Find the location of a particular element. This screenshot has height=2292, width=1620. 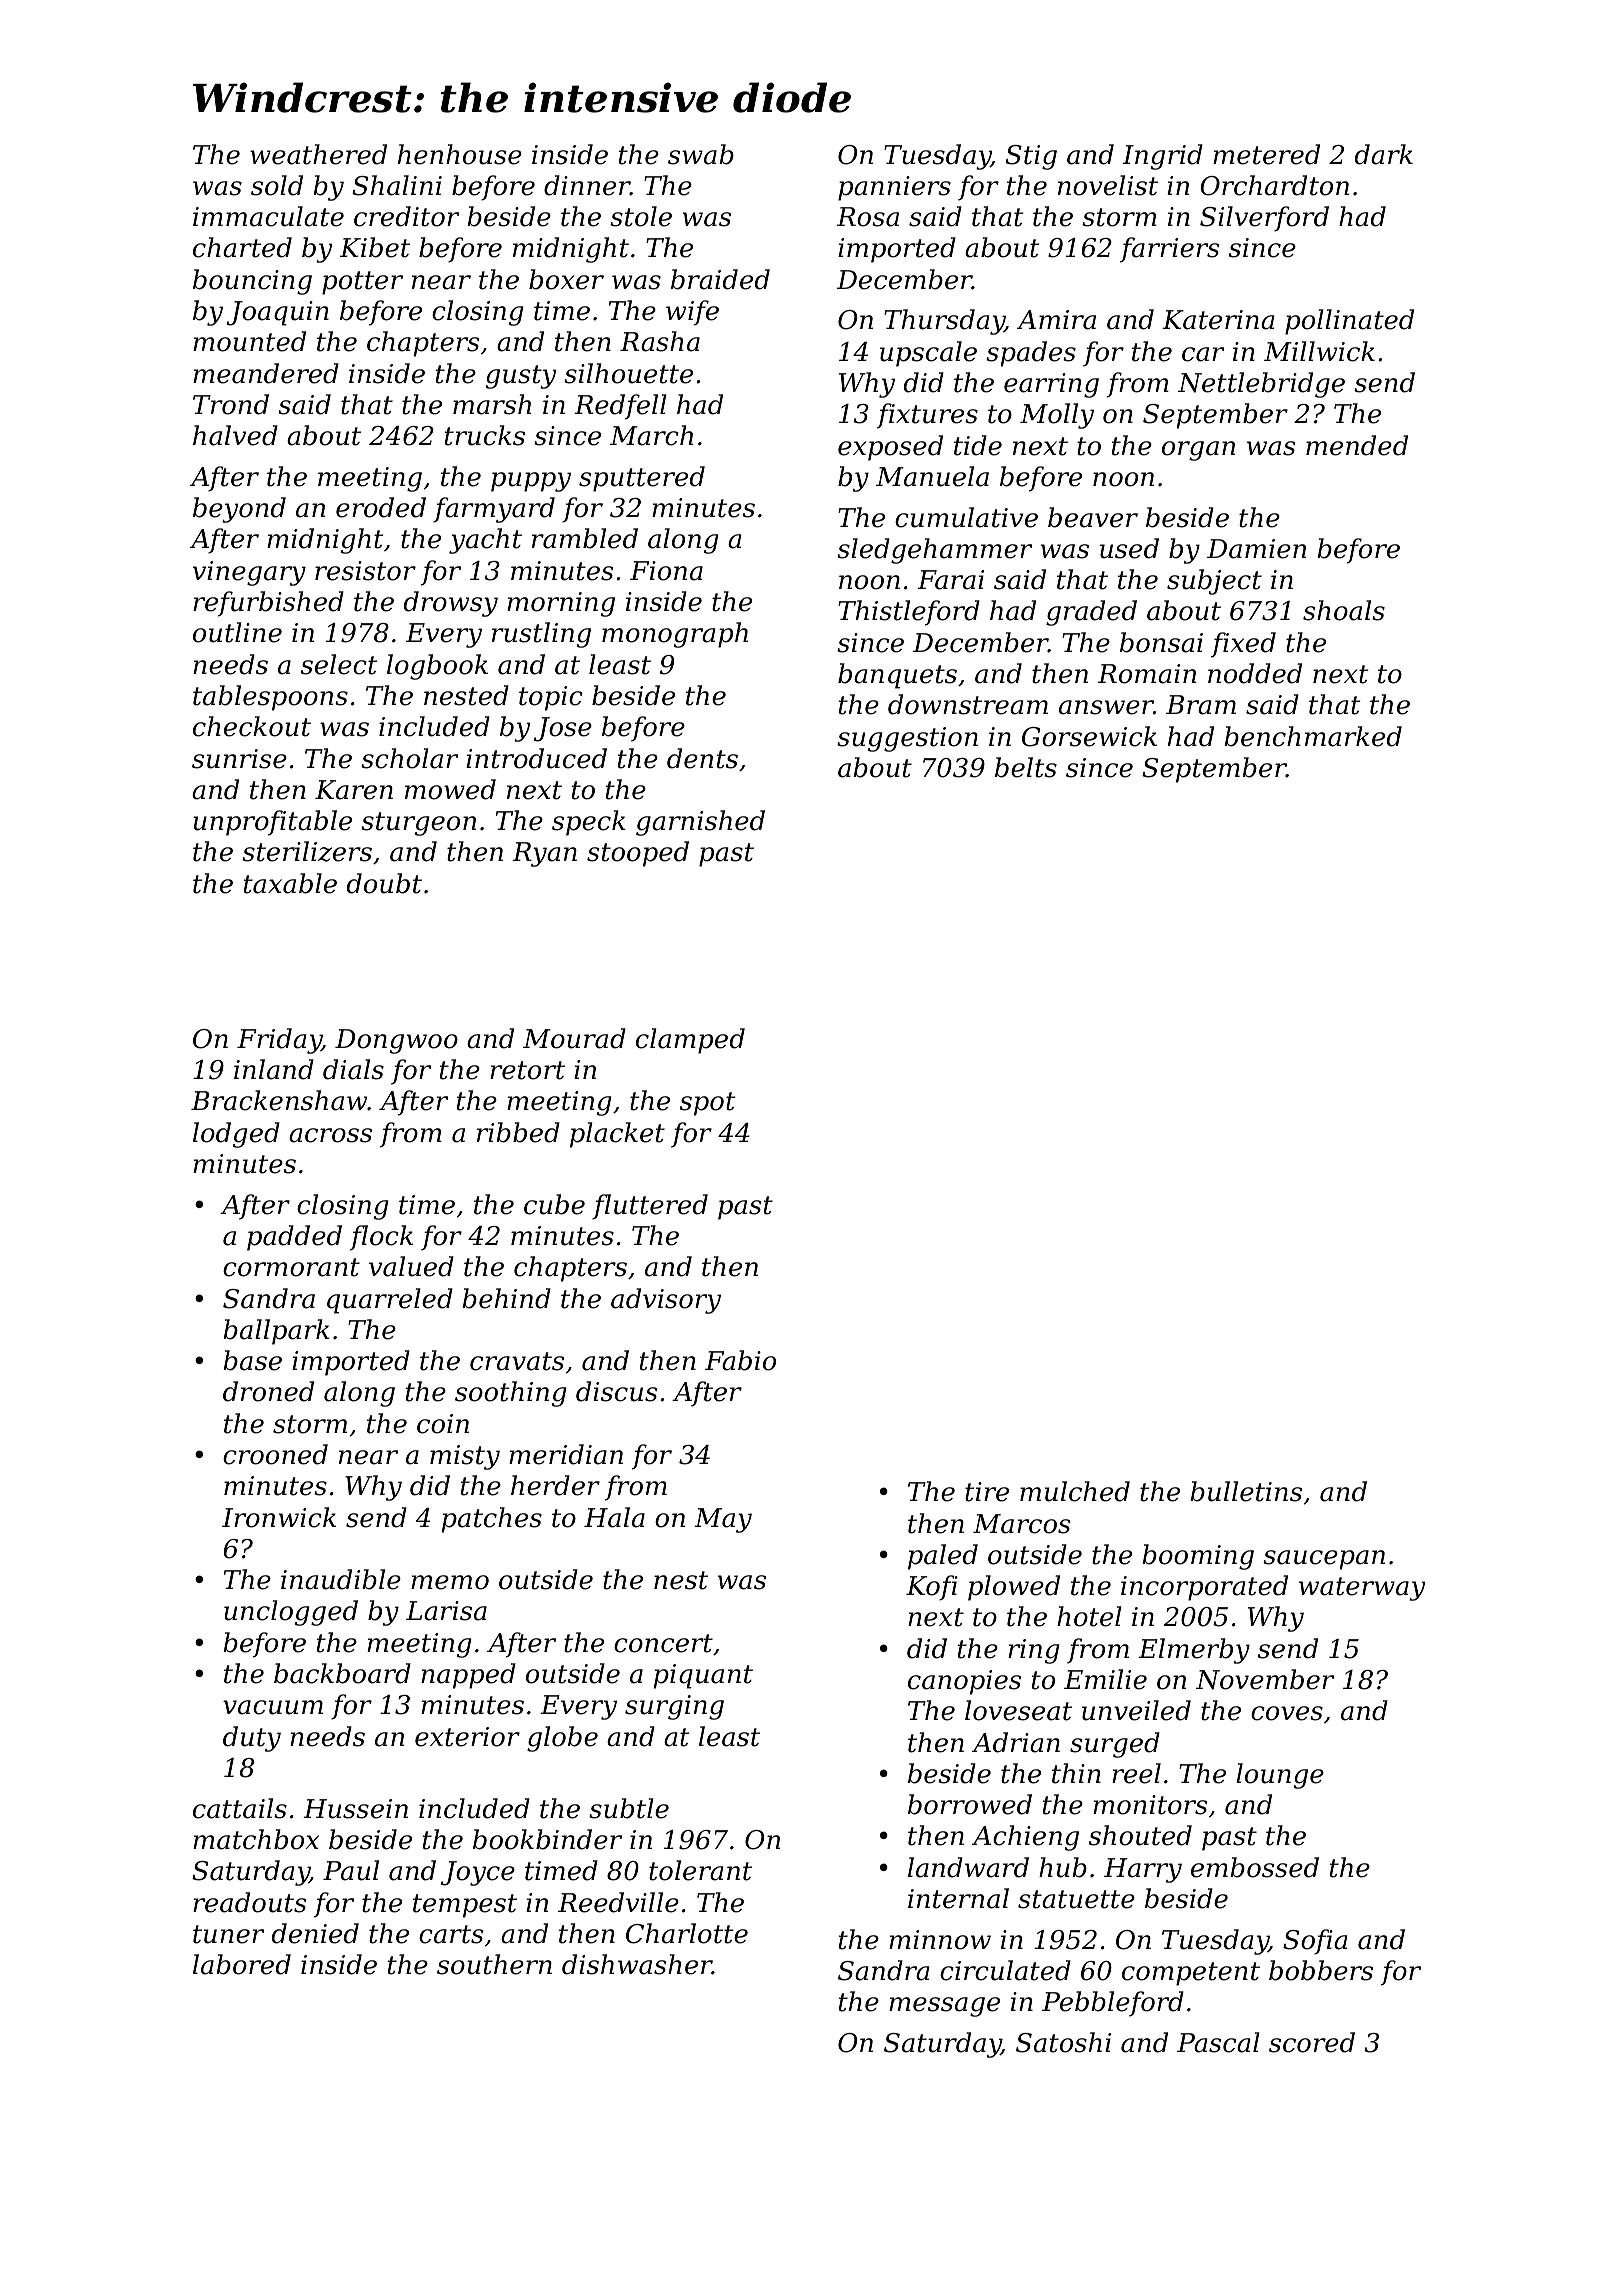

weathered is located at coordinates (318, 154).
